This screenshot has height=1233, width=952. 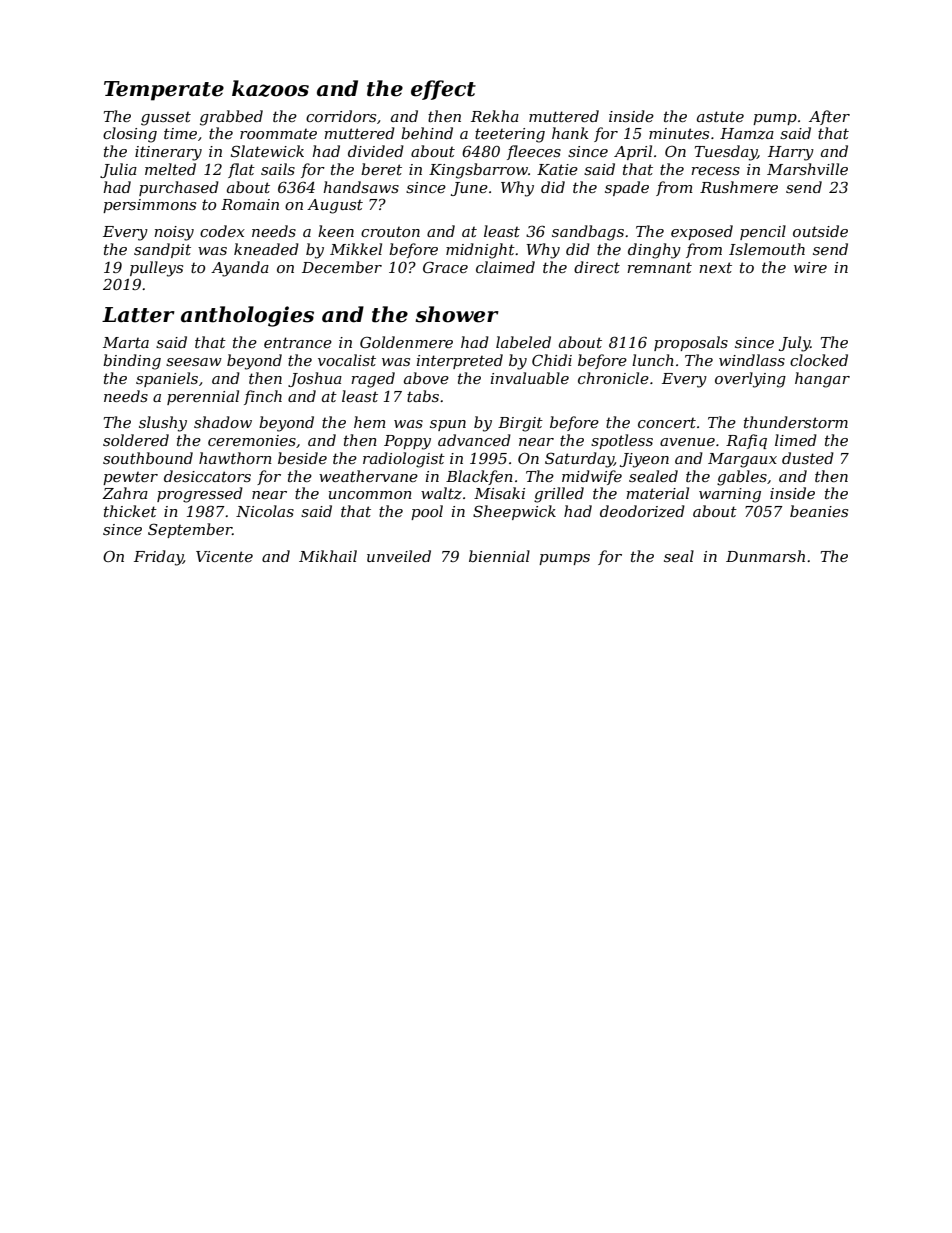 I want to click on clocked, so click(x=819, y=360).
